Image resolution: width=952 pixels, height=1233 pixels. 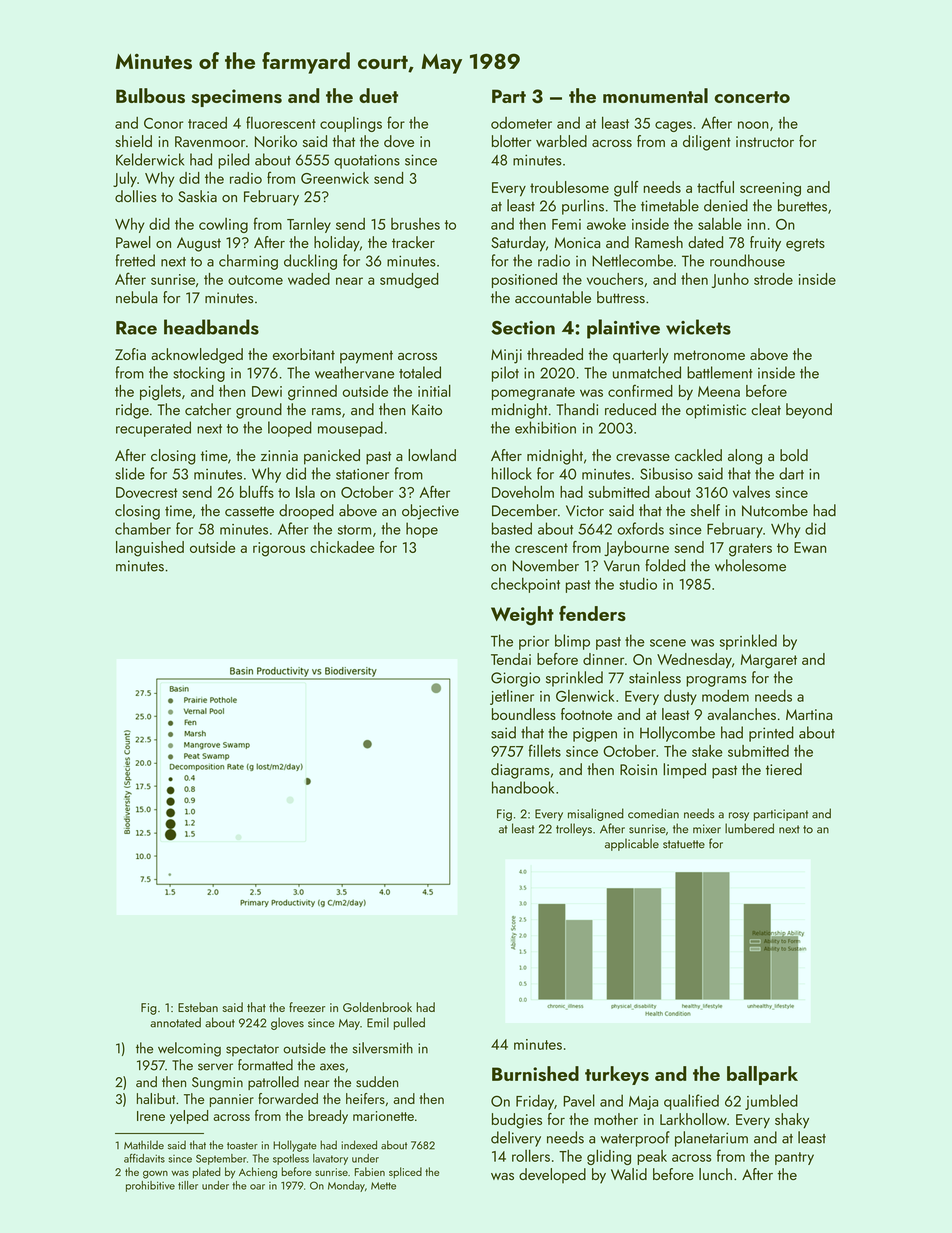 I want to click on odometer, so click(x=521, y=123).
